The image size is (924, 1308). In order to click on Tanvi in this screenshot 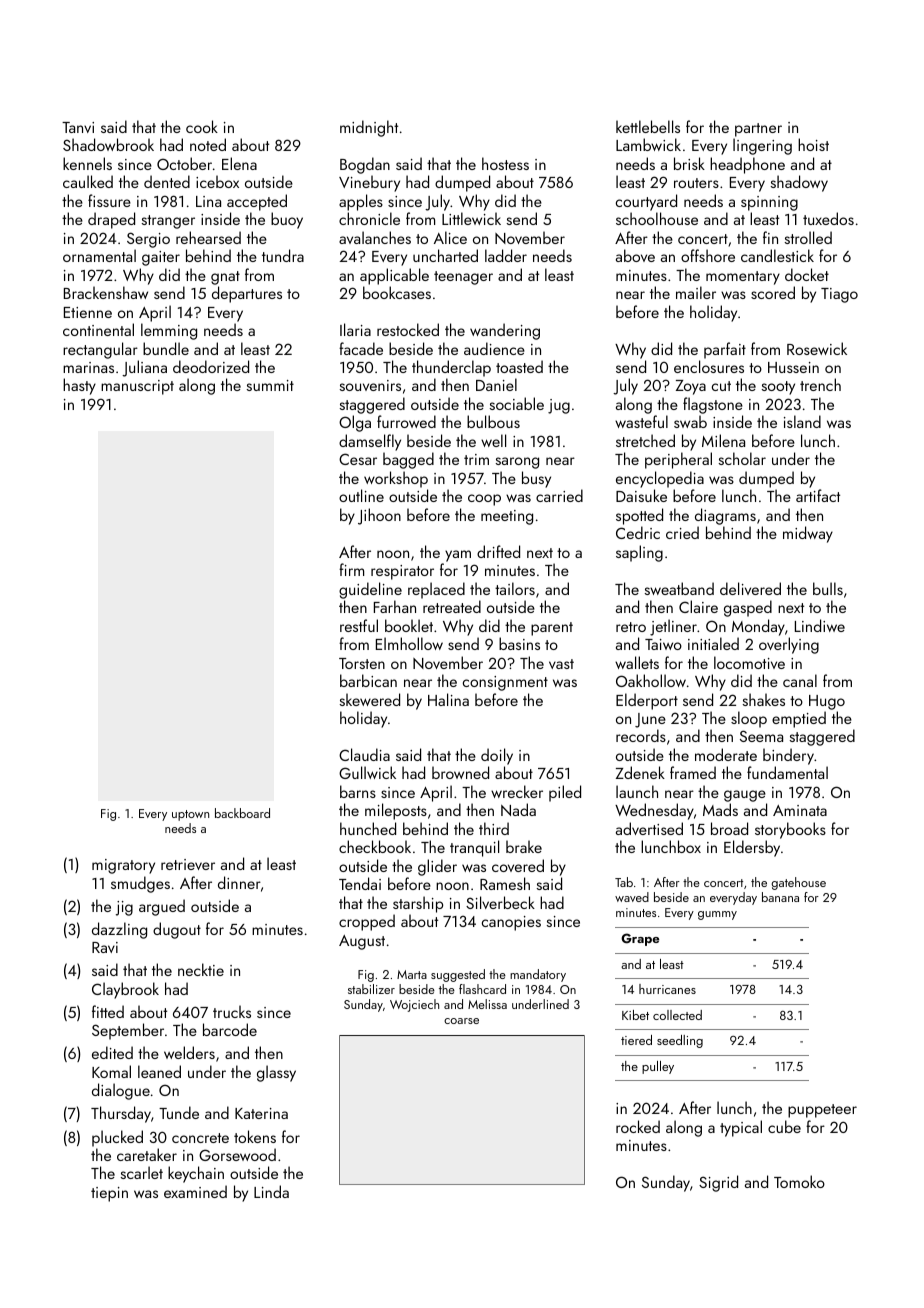, I will do `click(78, 127)`.
